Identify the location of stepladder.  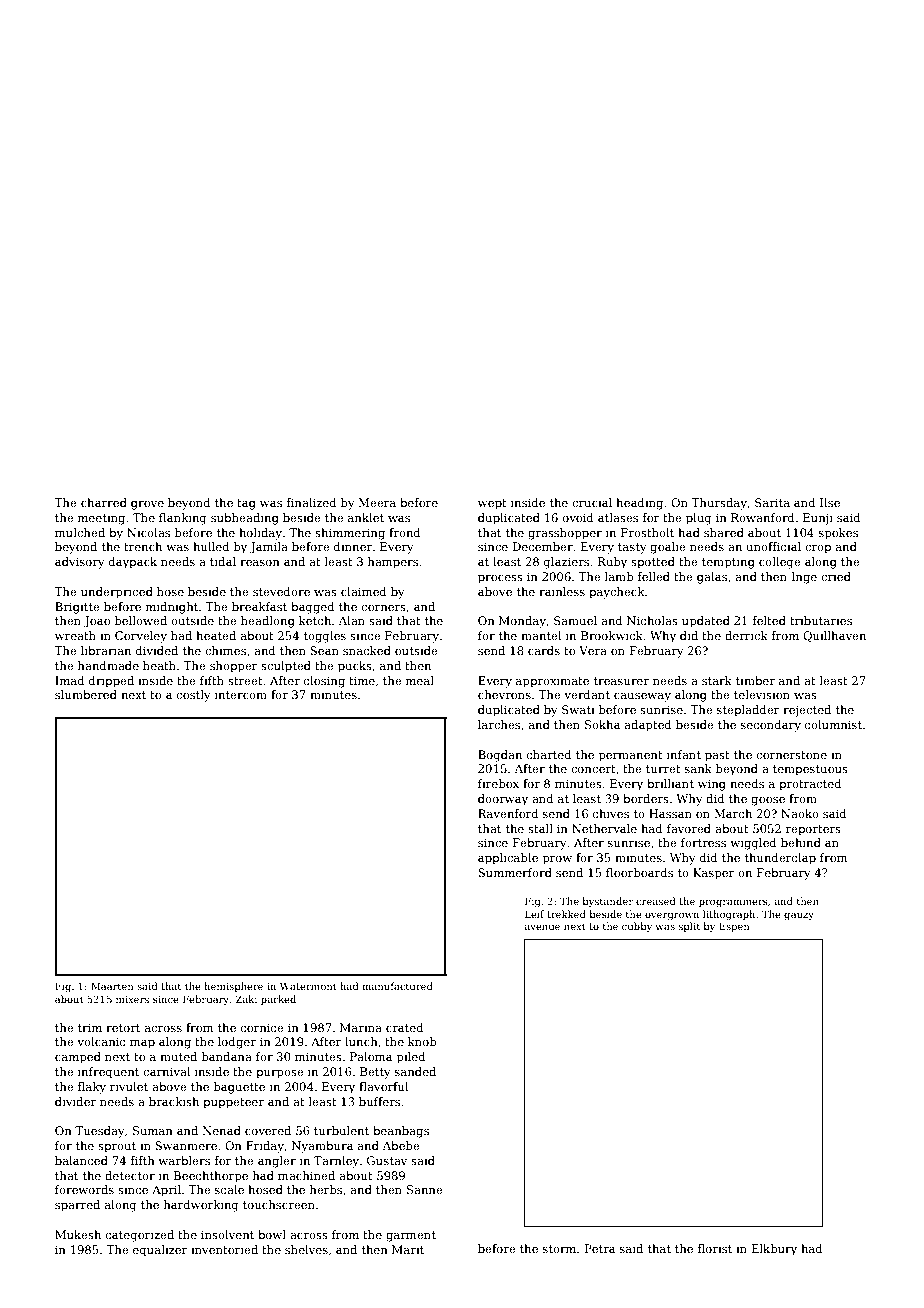
(748, 711).
